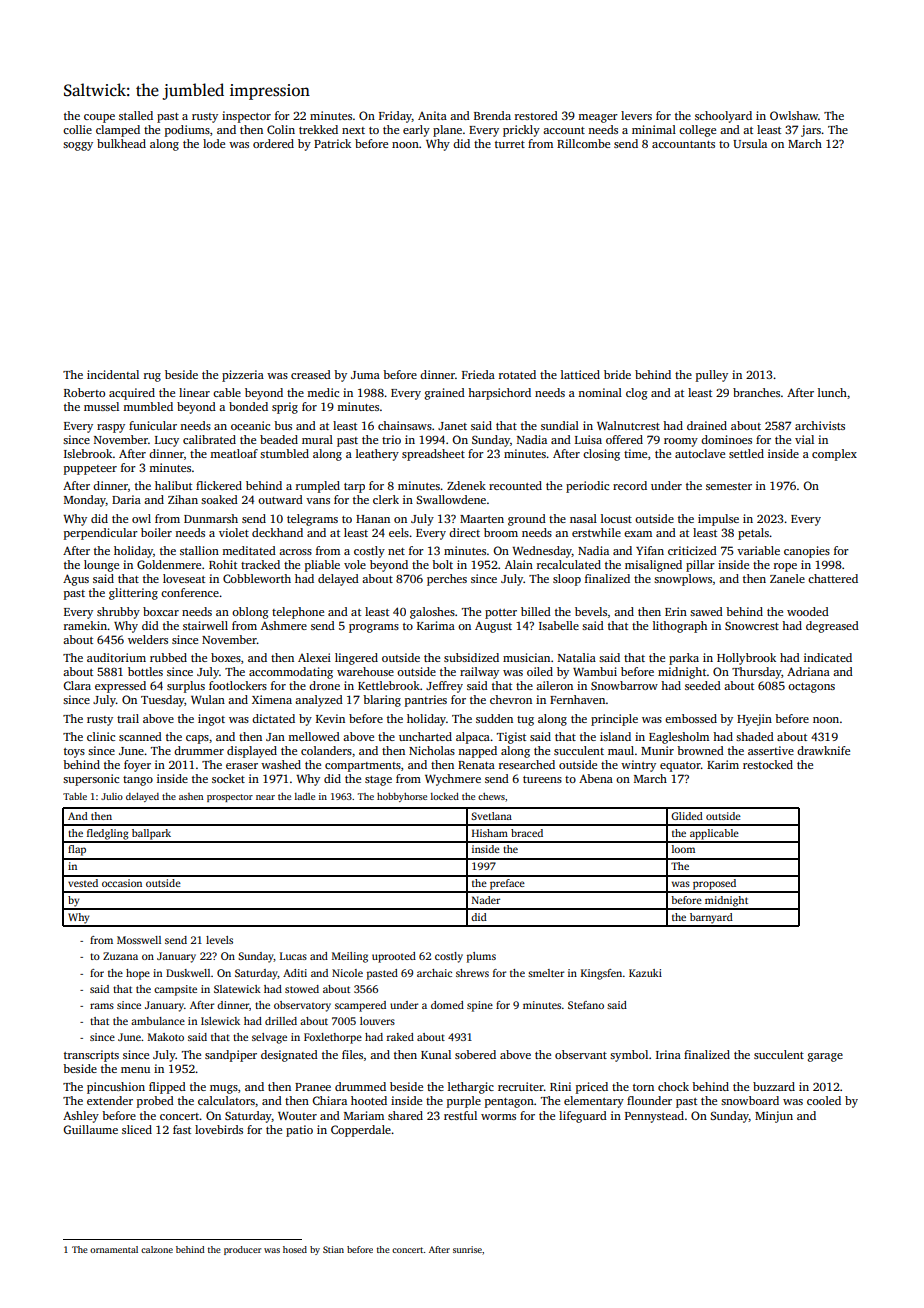 The height and width of the image is (1308, 924). I want to click on chattered, so click(833, 578).
